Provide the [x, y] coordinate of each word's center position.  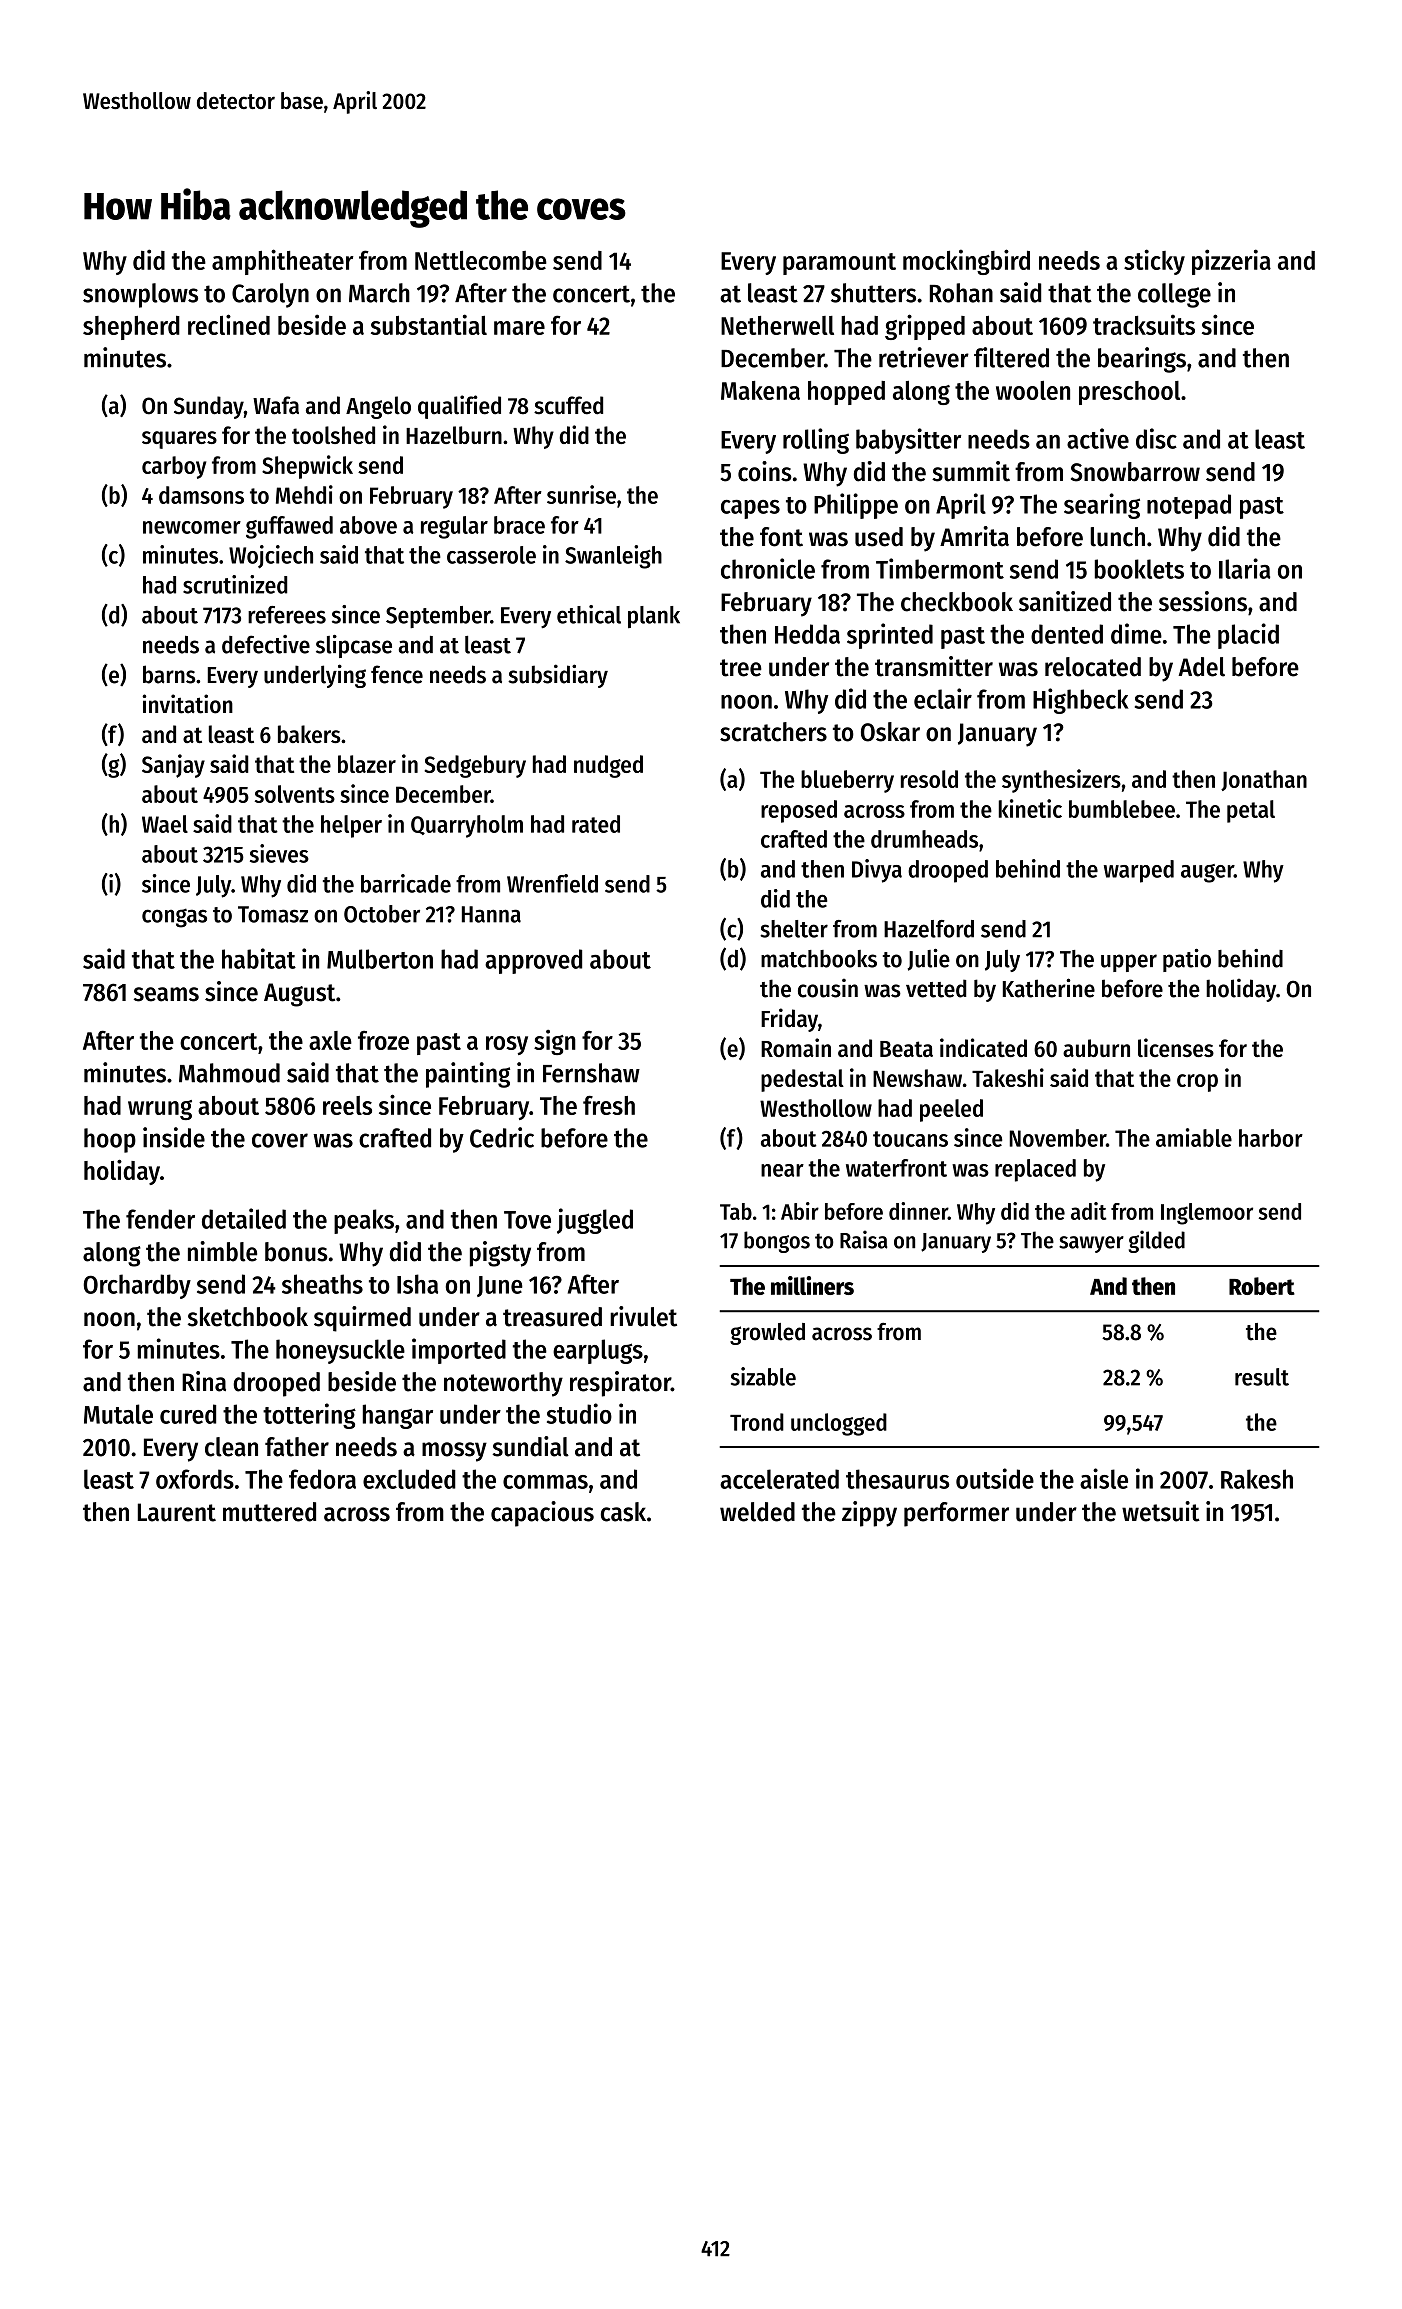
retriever [924, 357]
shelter [794, 929]
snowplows [140, 295]
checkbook [957, 602]
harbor [1271, 1138]
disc [1156, 438]
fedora [322, 1479]
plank [654, 617]
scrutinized [235, 584]
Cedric [502, 1137]
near [782, 1170]
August [299, 995]
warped [1139, 871]
